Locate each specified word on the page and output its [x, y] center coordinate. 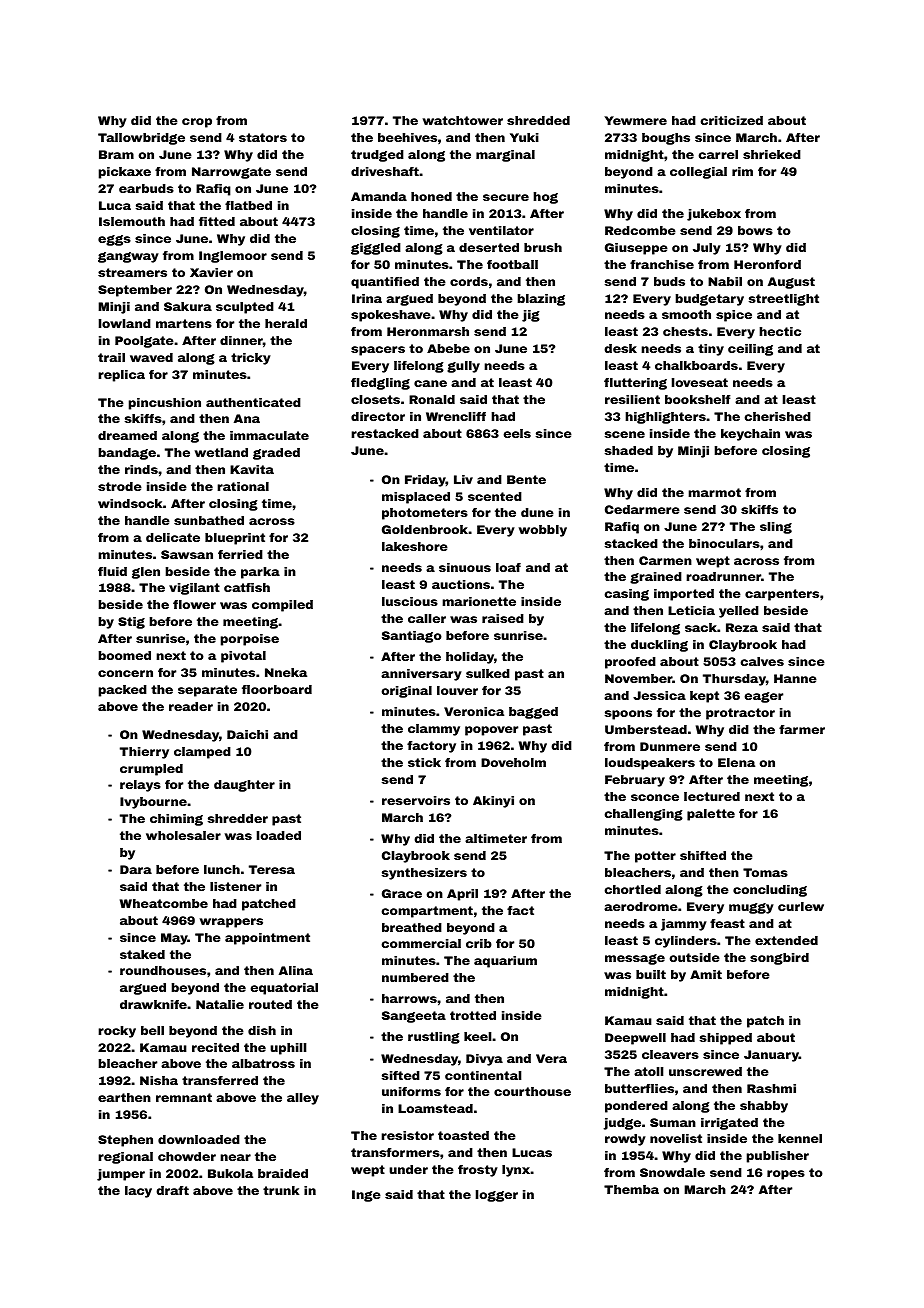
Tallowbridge [141, 139]
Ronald [432, 399]
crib [479, 943]
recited [215, 1047]
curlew [801, 906]
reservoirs [416, 800]
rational [243, 486]
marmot [714, 492]
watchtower [463, 120]
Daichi [247, 734]
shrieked [772, 154]
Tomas [765, 872]
